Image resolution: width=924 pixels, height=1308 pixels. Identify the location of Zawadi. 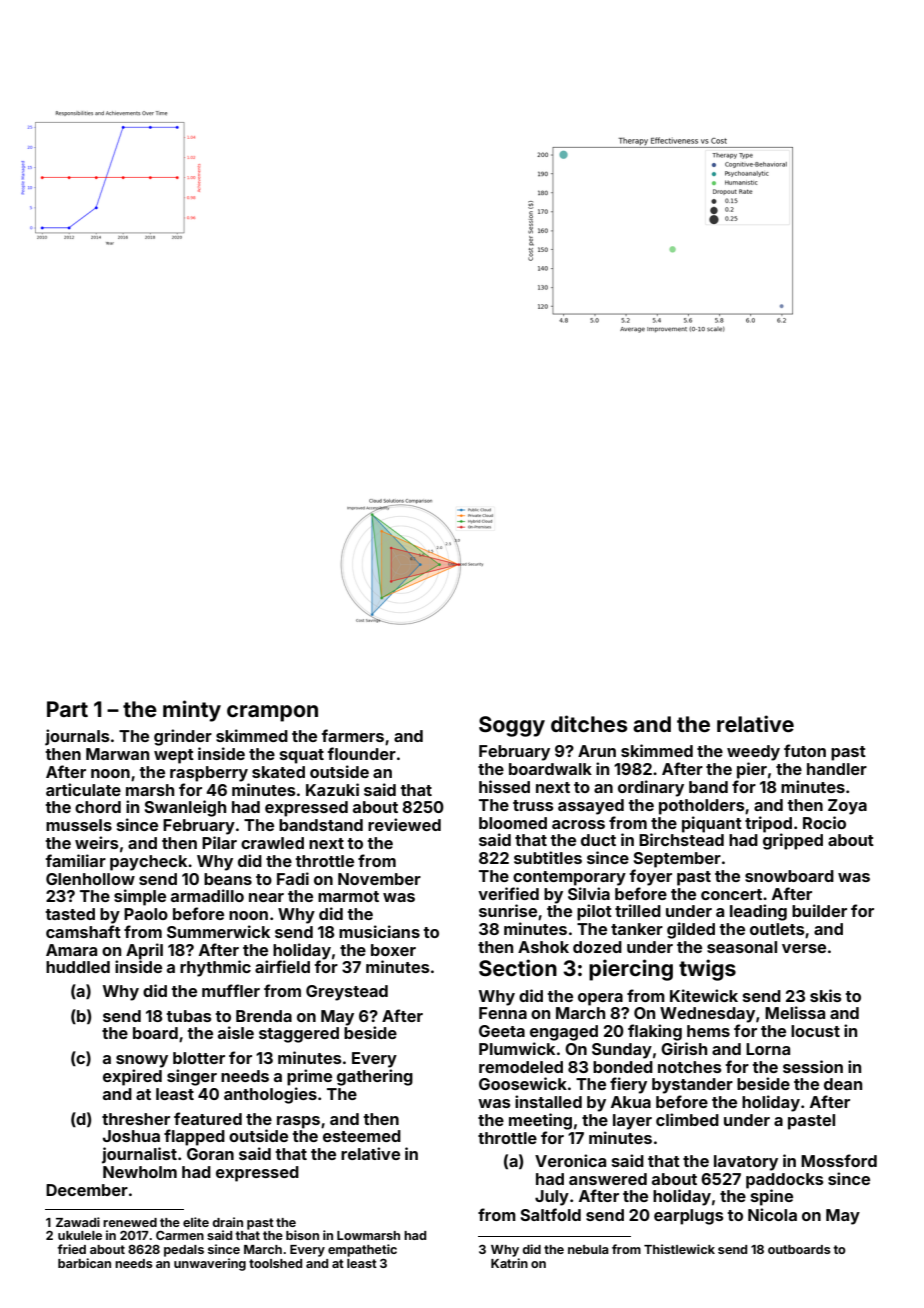
(78, 1222).
